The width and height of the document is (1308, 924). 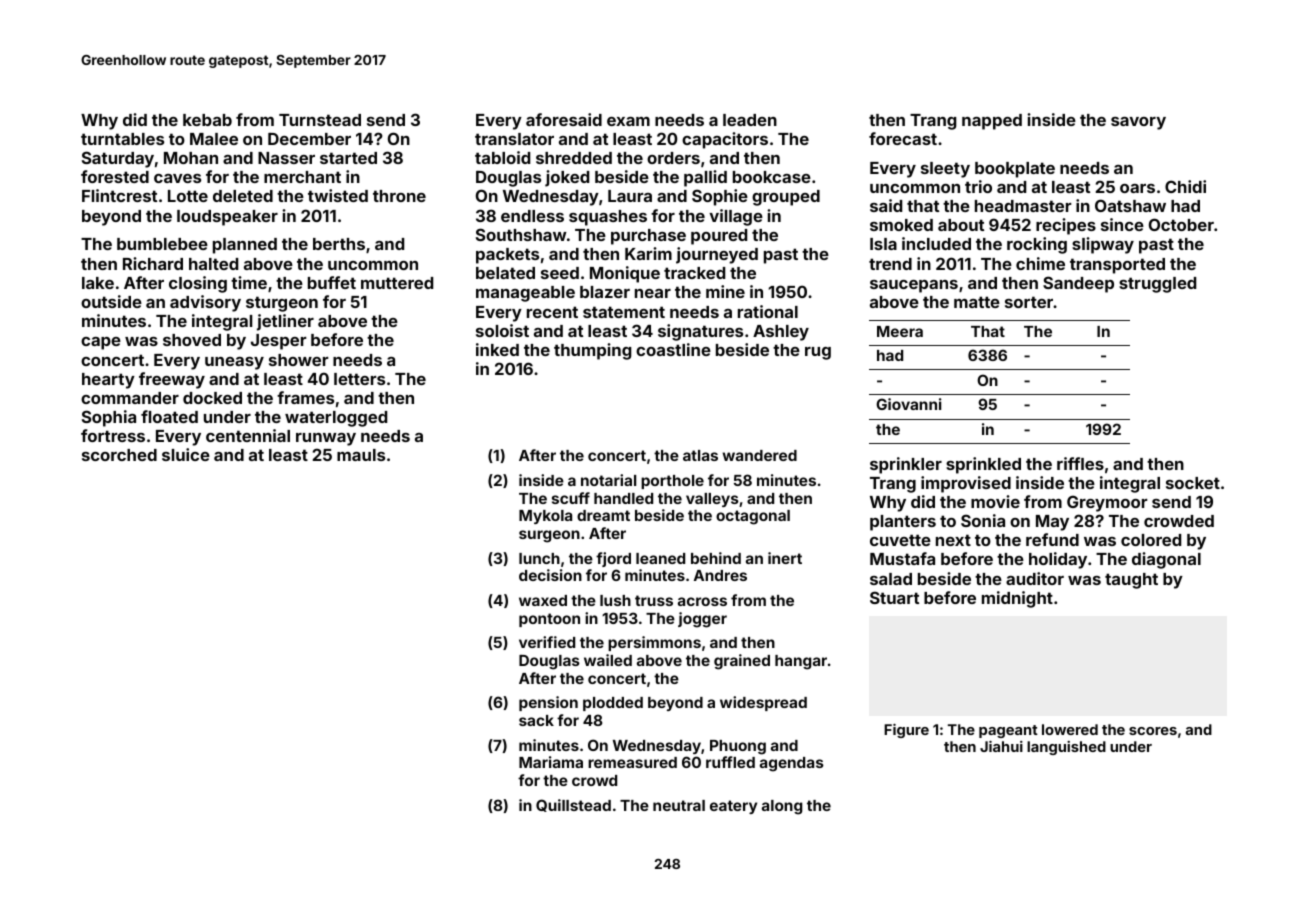 I want to click on Quillstead, so click(x=573, y=805).
